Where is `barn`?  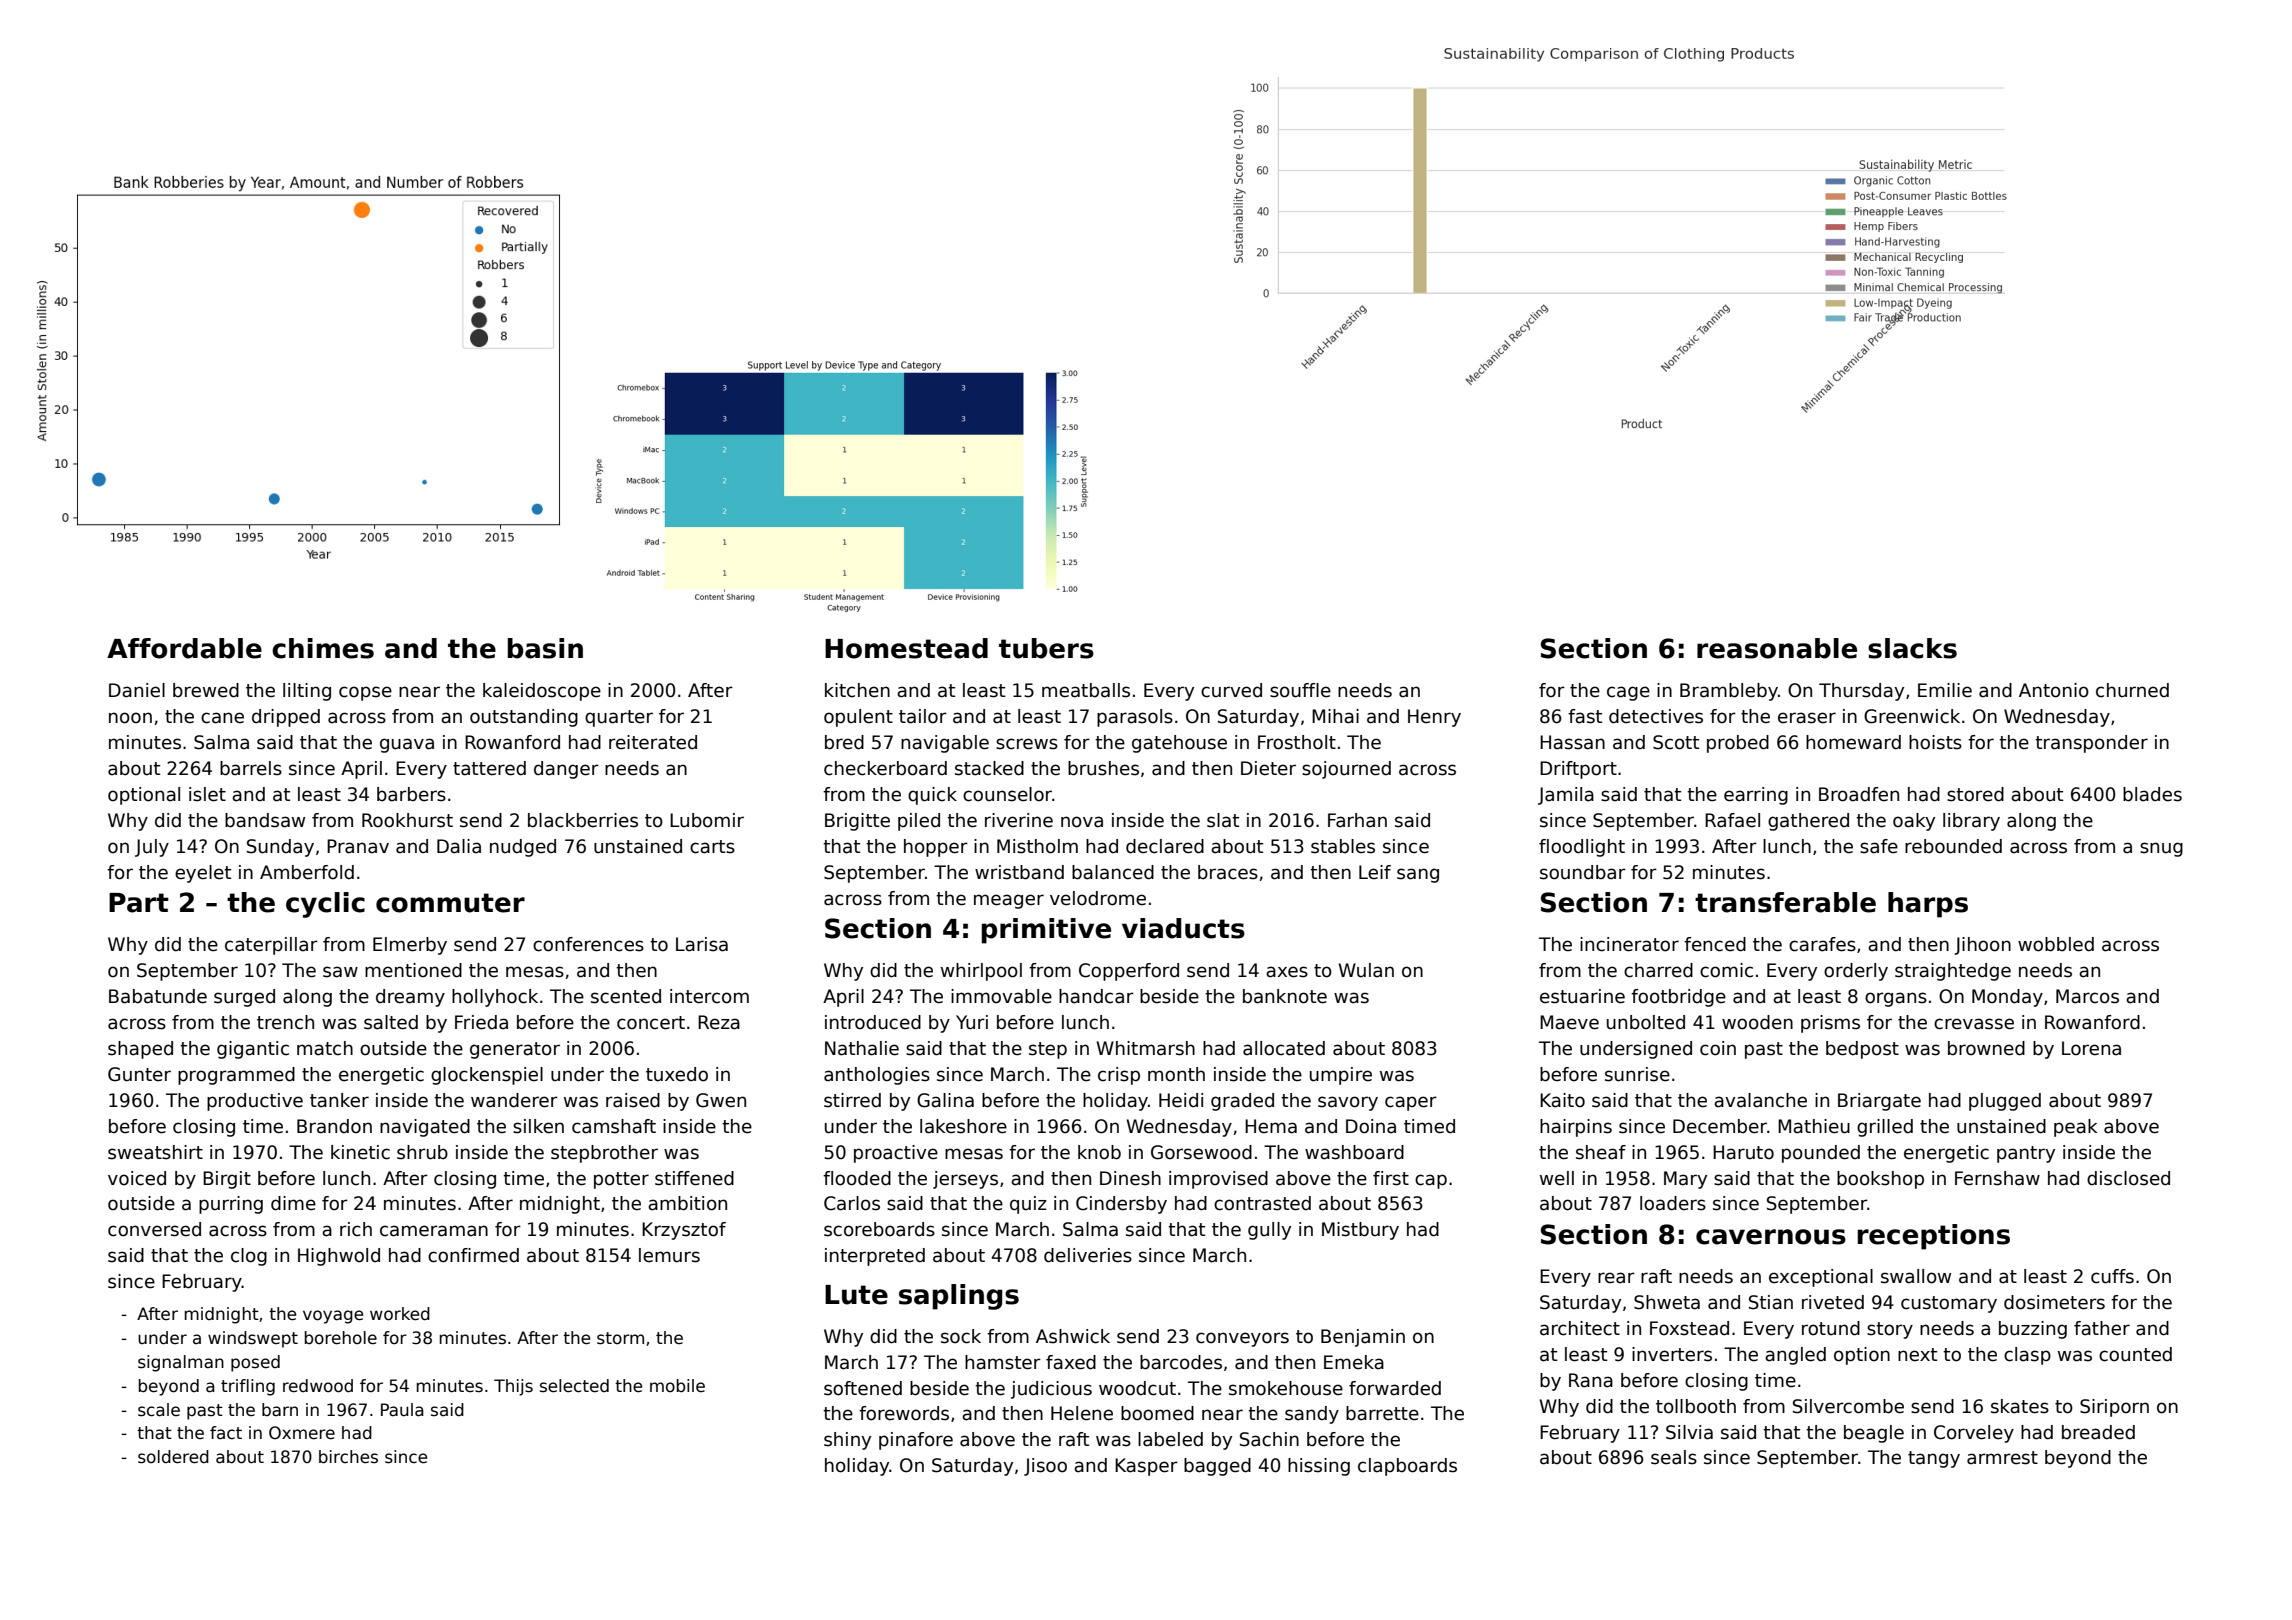
barn is located at coordinates (280, 1410).
